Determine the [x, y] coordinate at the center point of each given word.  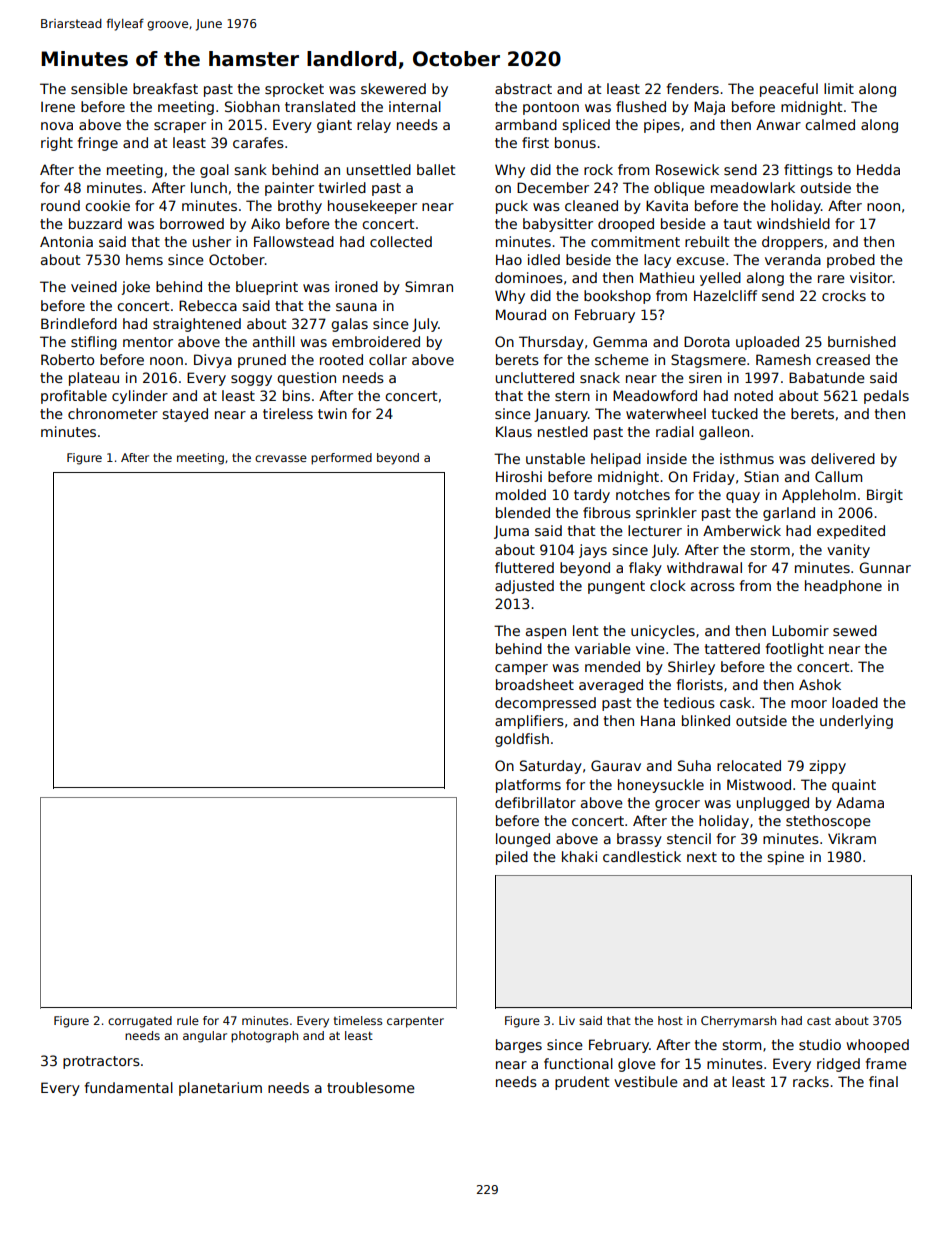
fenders [692, 88]
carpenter [415, 1022]
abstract [523, 88]
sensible [99, 88]
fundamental [128, 1087]
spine [785, 858]
